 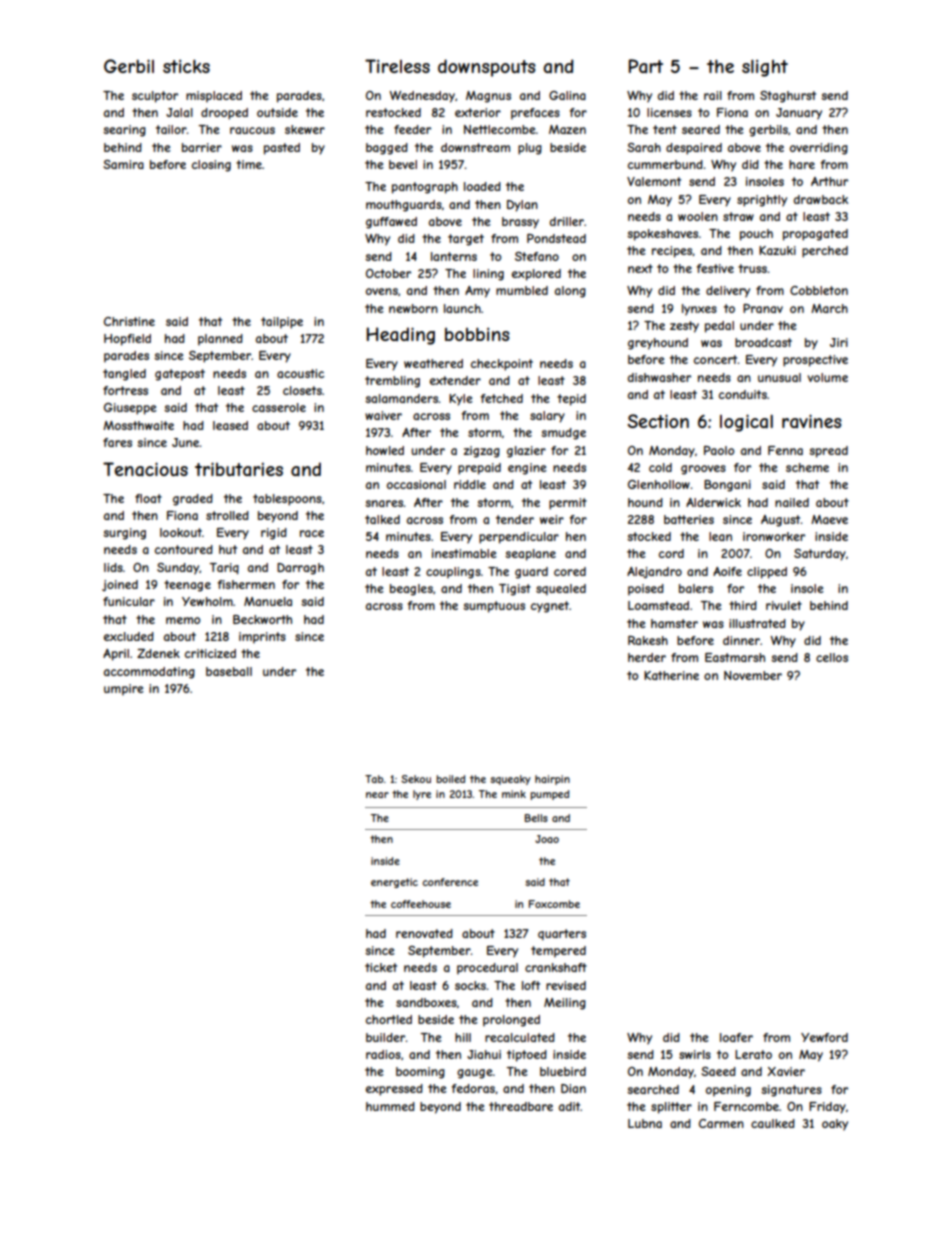 I want to click on sumptuous, so click(x=494, y=607).
